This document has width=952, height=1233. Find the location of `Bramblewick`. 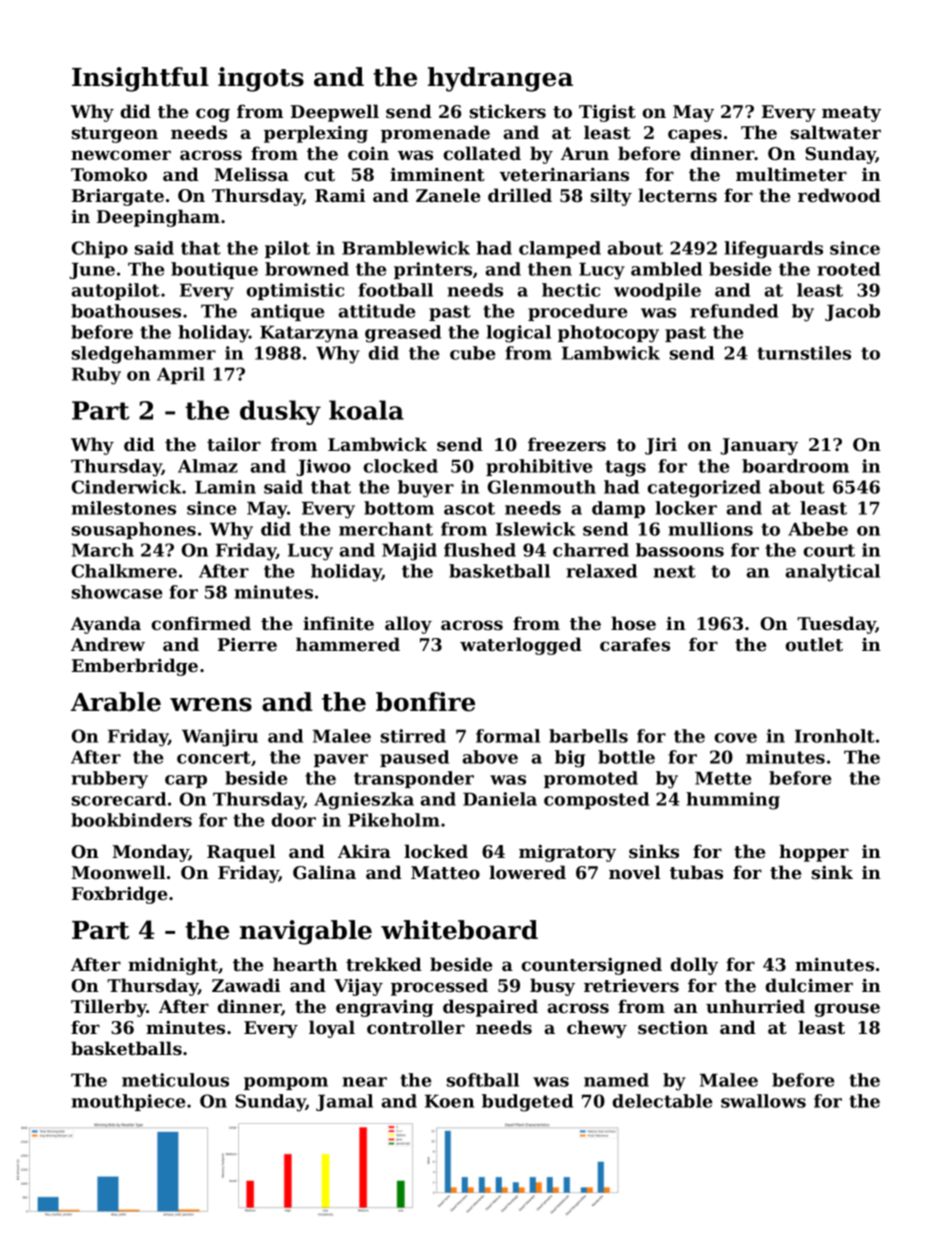

Bramblewick is located at coordinates (406, 248).
